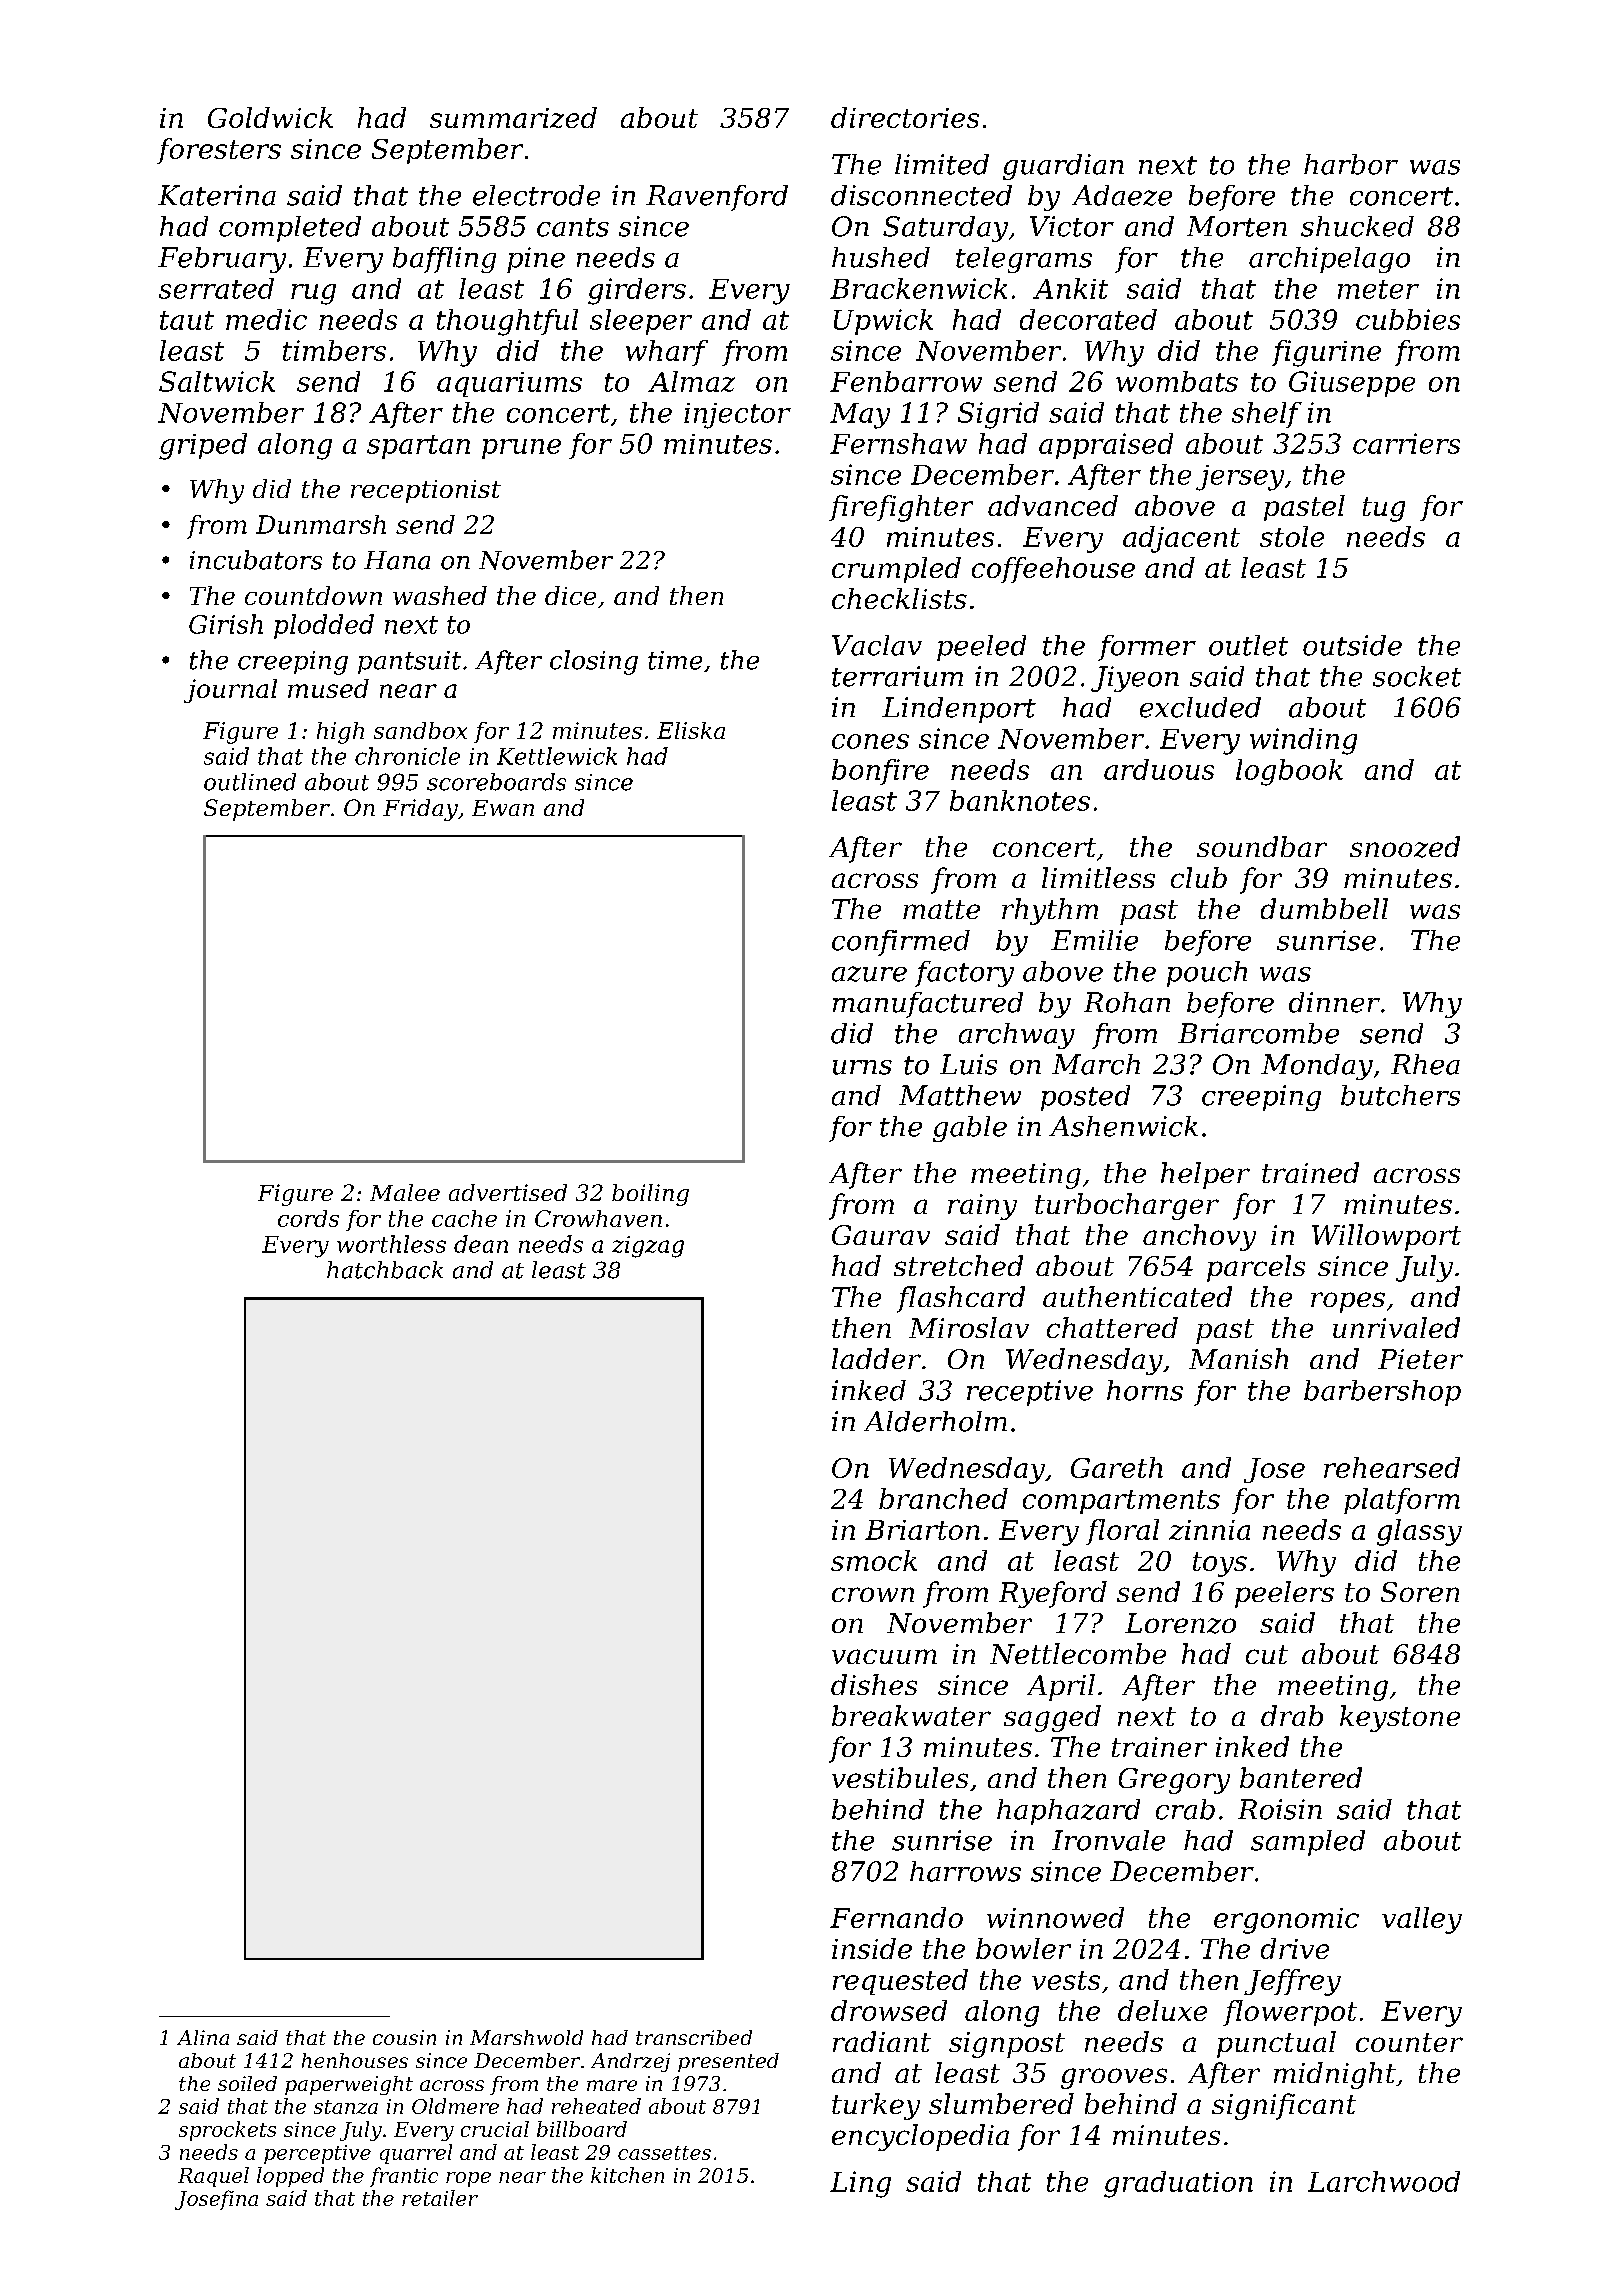  What do you see at coordinates (203, 2037) in the image?
I see `Alina` at bounding box center [203, 2037].
